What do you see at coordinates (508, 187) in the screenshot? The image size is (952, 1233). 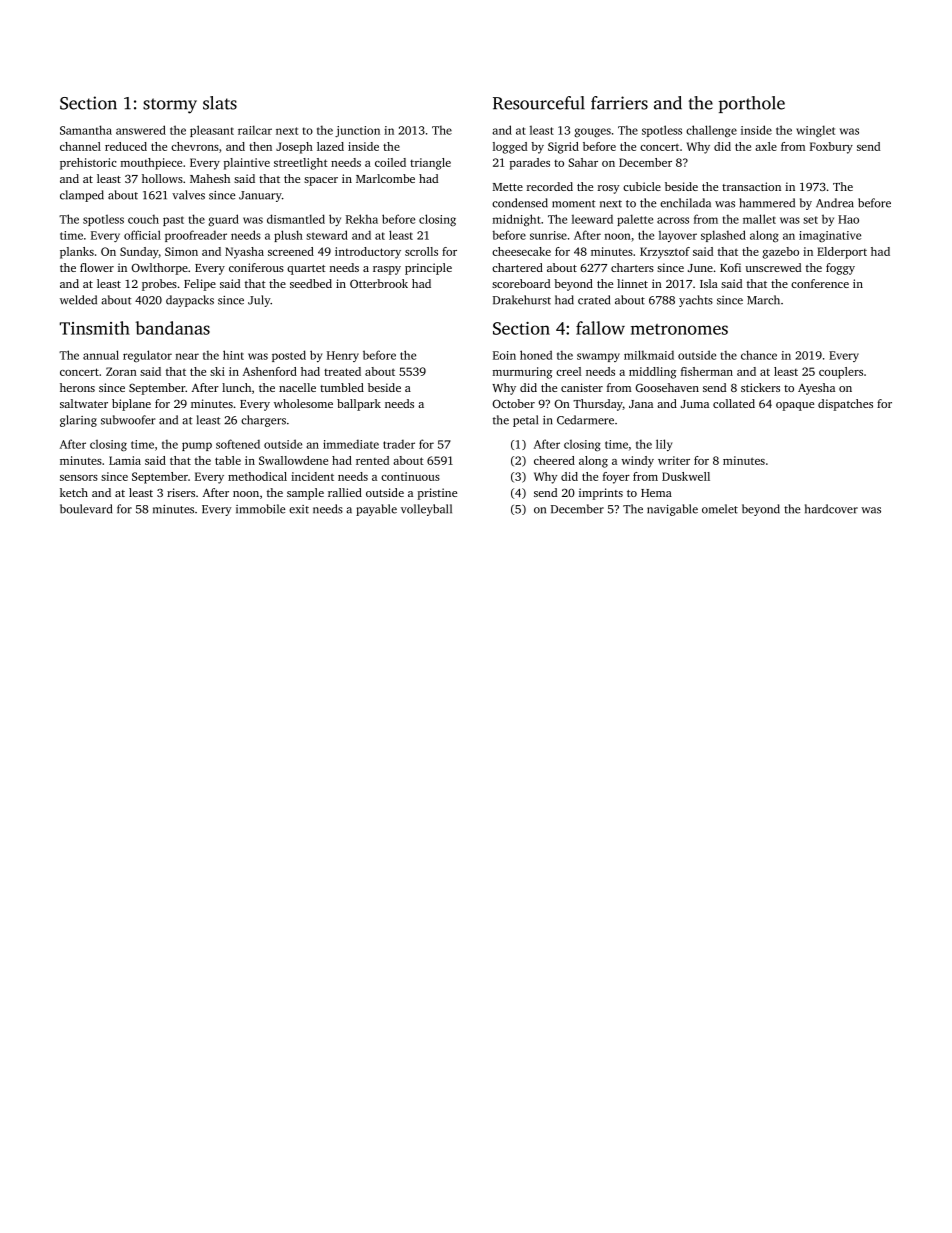 I see `Mette` at bounding box center [508, 187].
